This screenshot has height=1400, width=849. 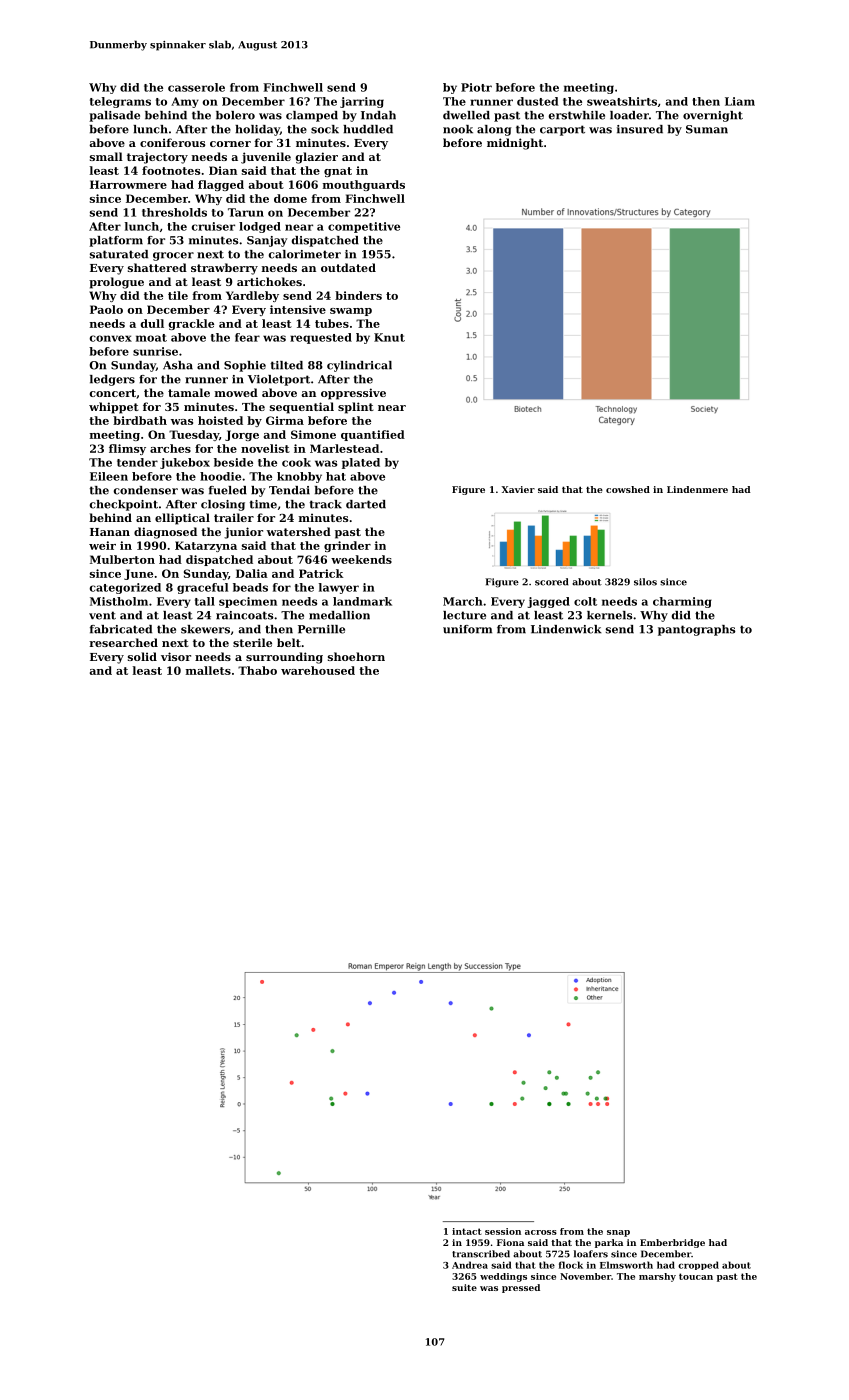 I want to click on toucan, so click(x=696, y=1276).
